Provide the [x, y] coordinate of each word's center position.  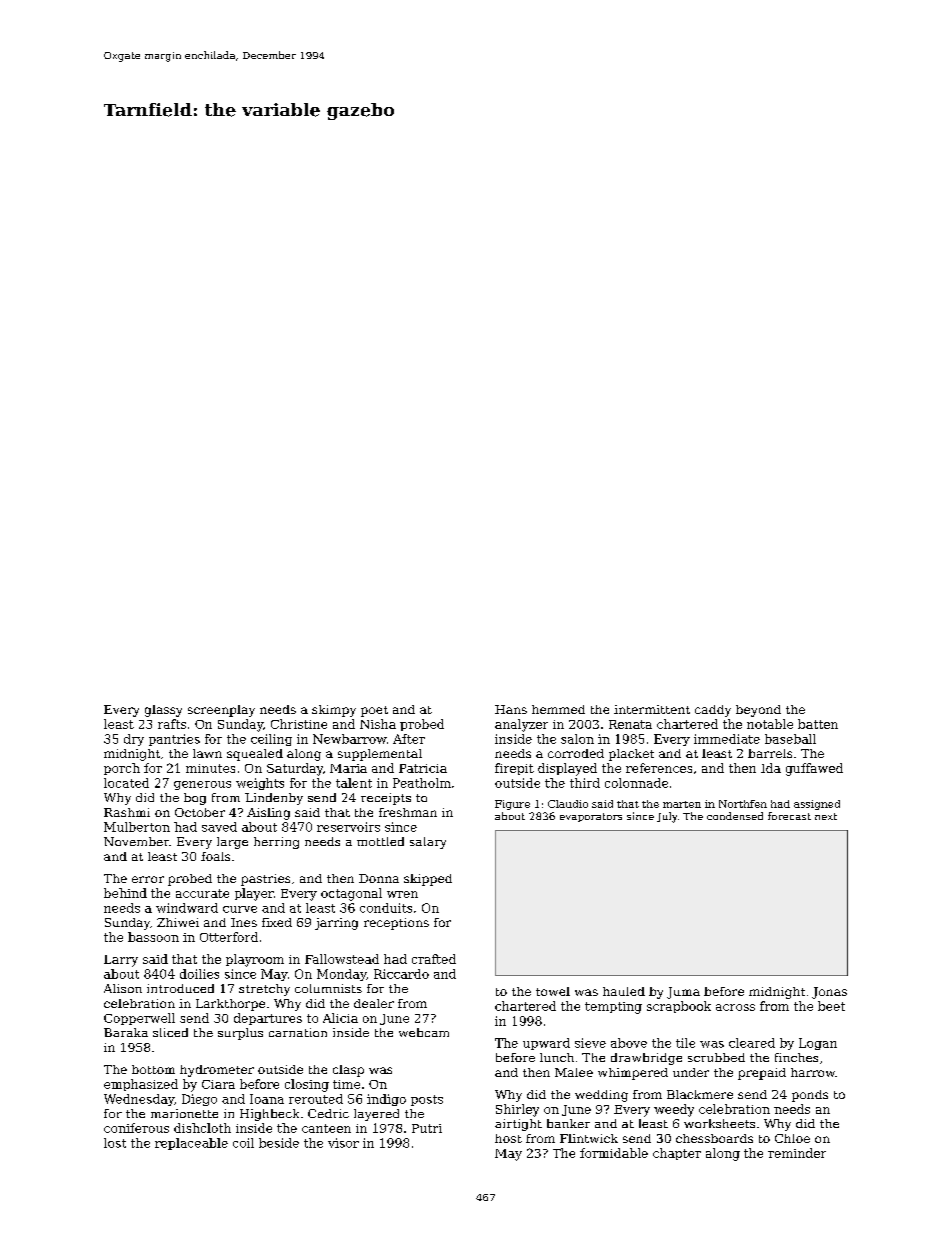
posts [427, 1100]
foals [215, 856]
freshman [408, 812]
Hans [511, 709]
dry [134, 740]
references [659, 768]
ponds [810, 1096]
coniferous [136, 1128]
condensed [735, 816]
